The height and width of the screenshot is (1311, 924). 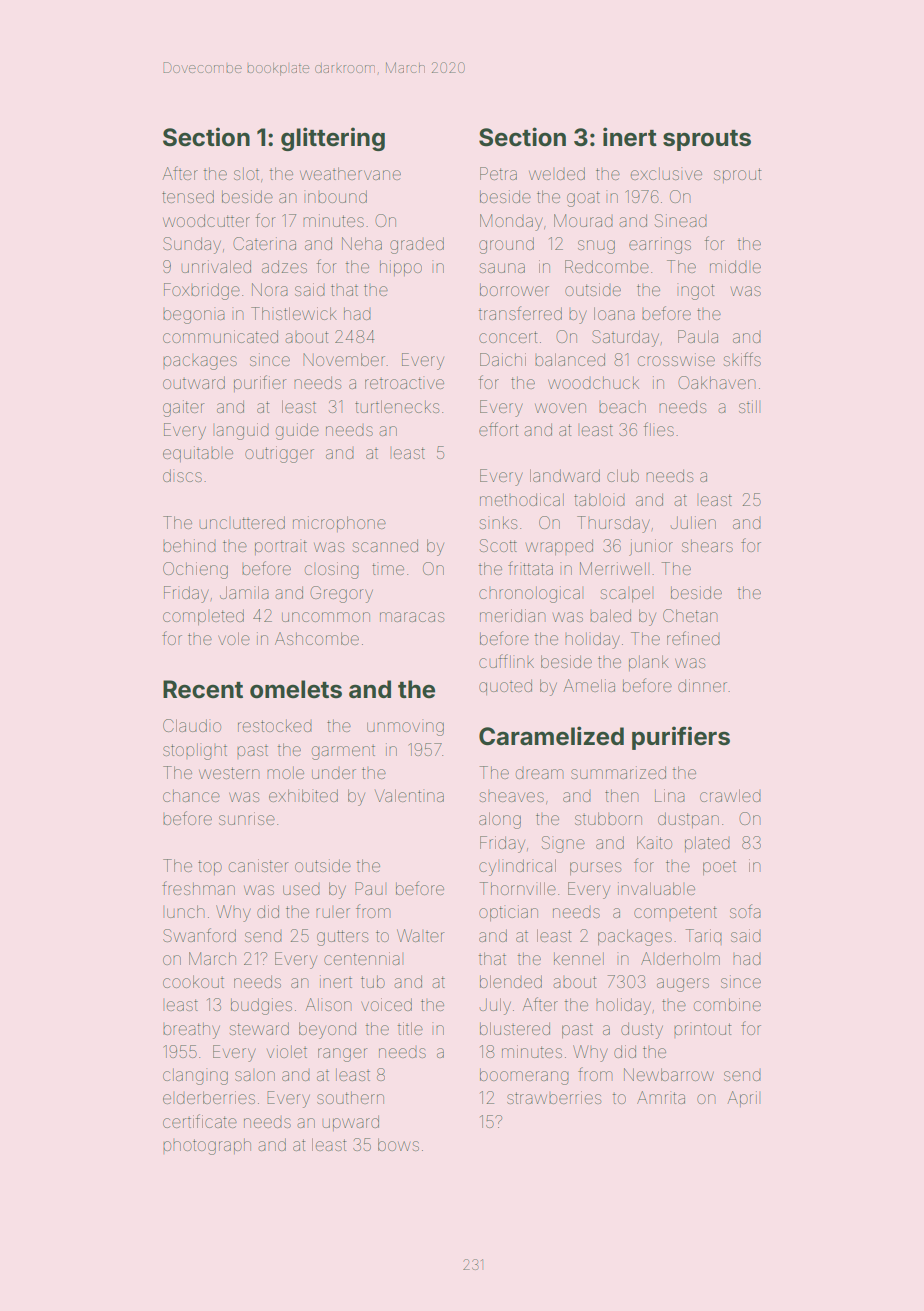 I want to click on Sinead, so click(x=681, y=220).
